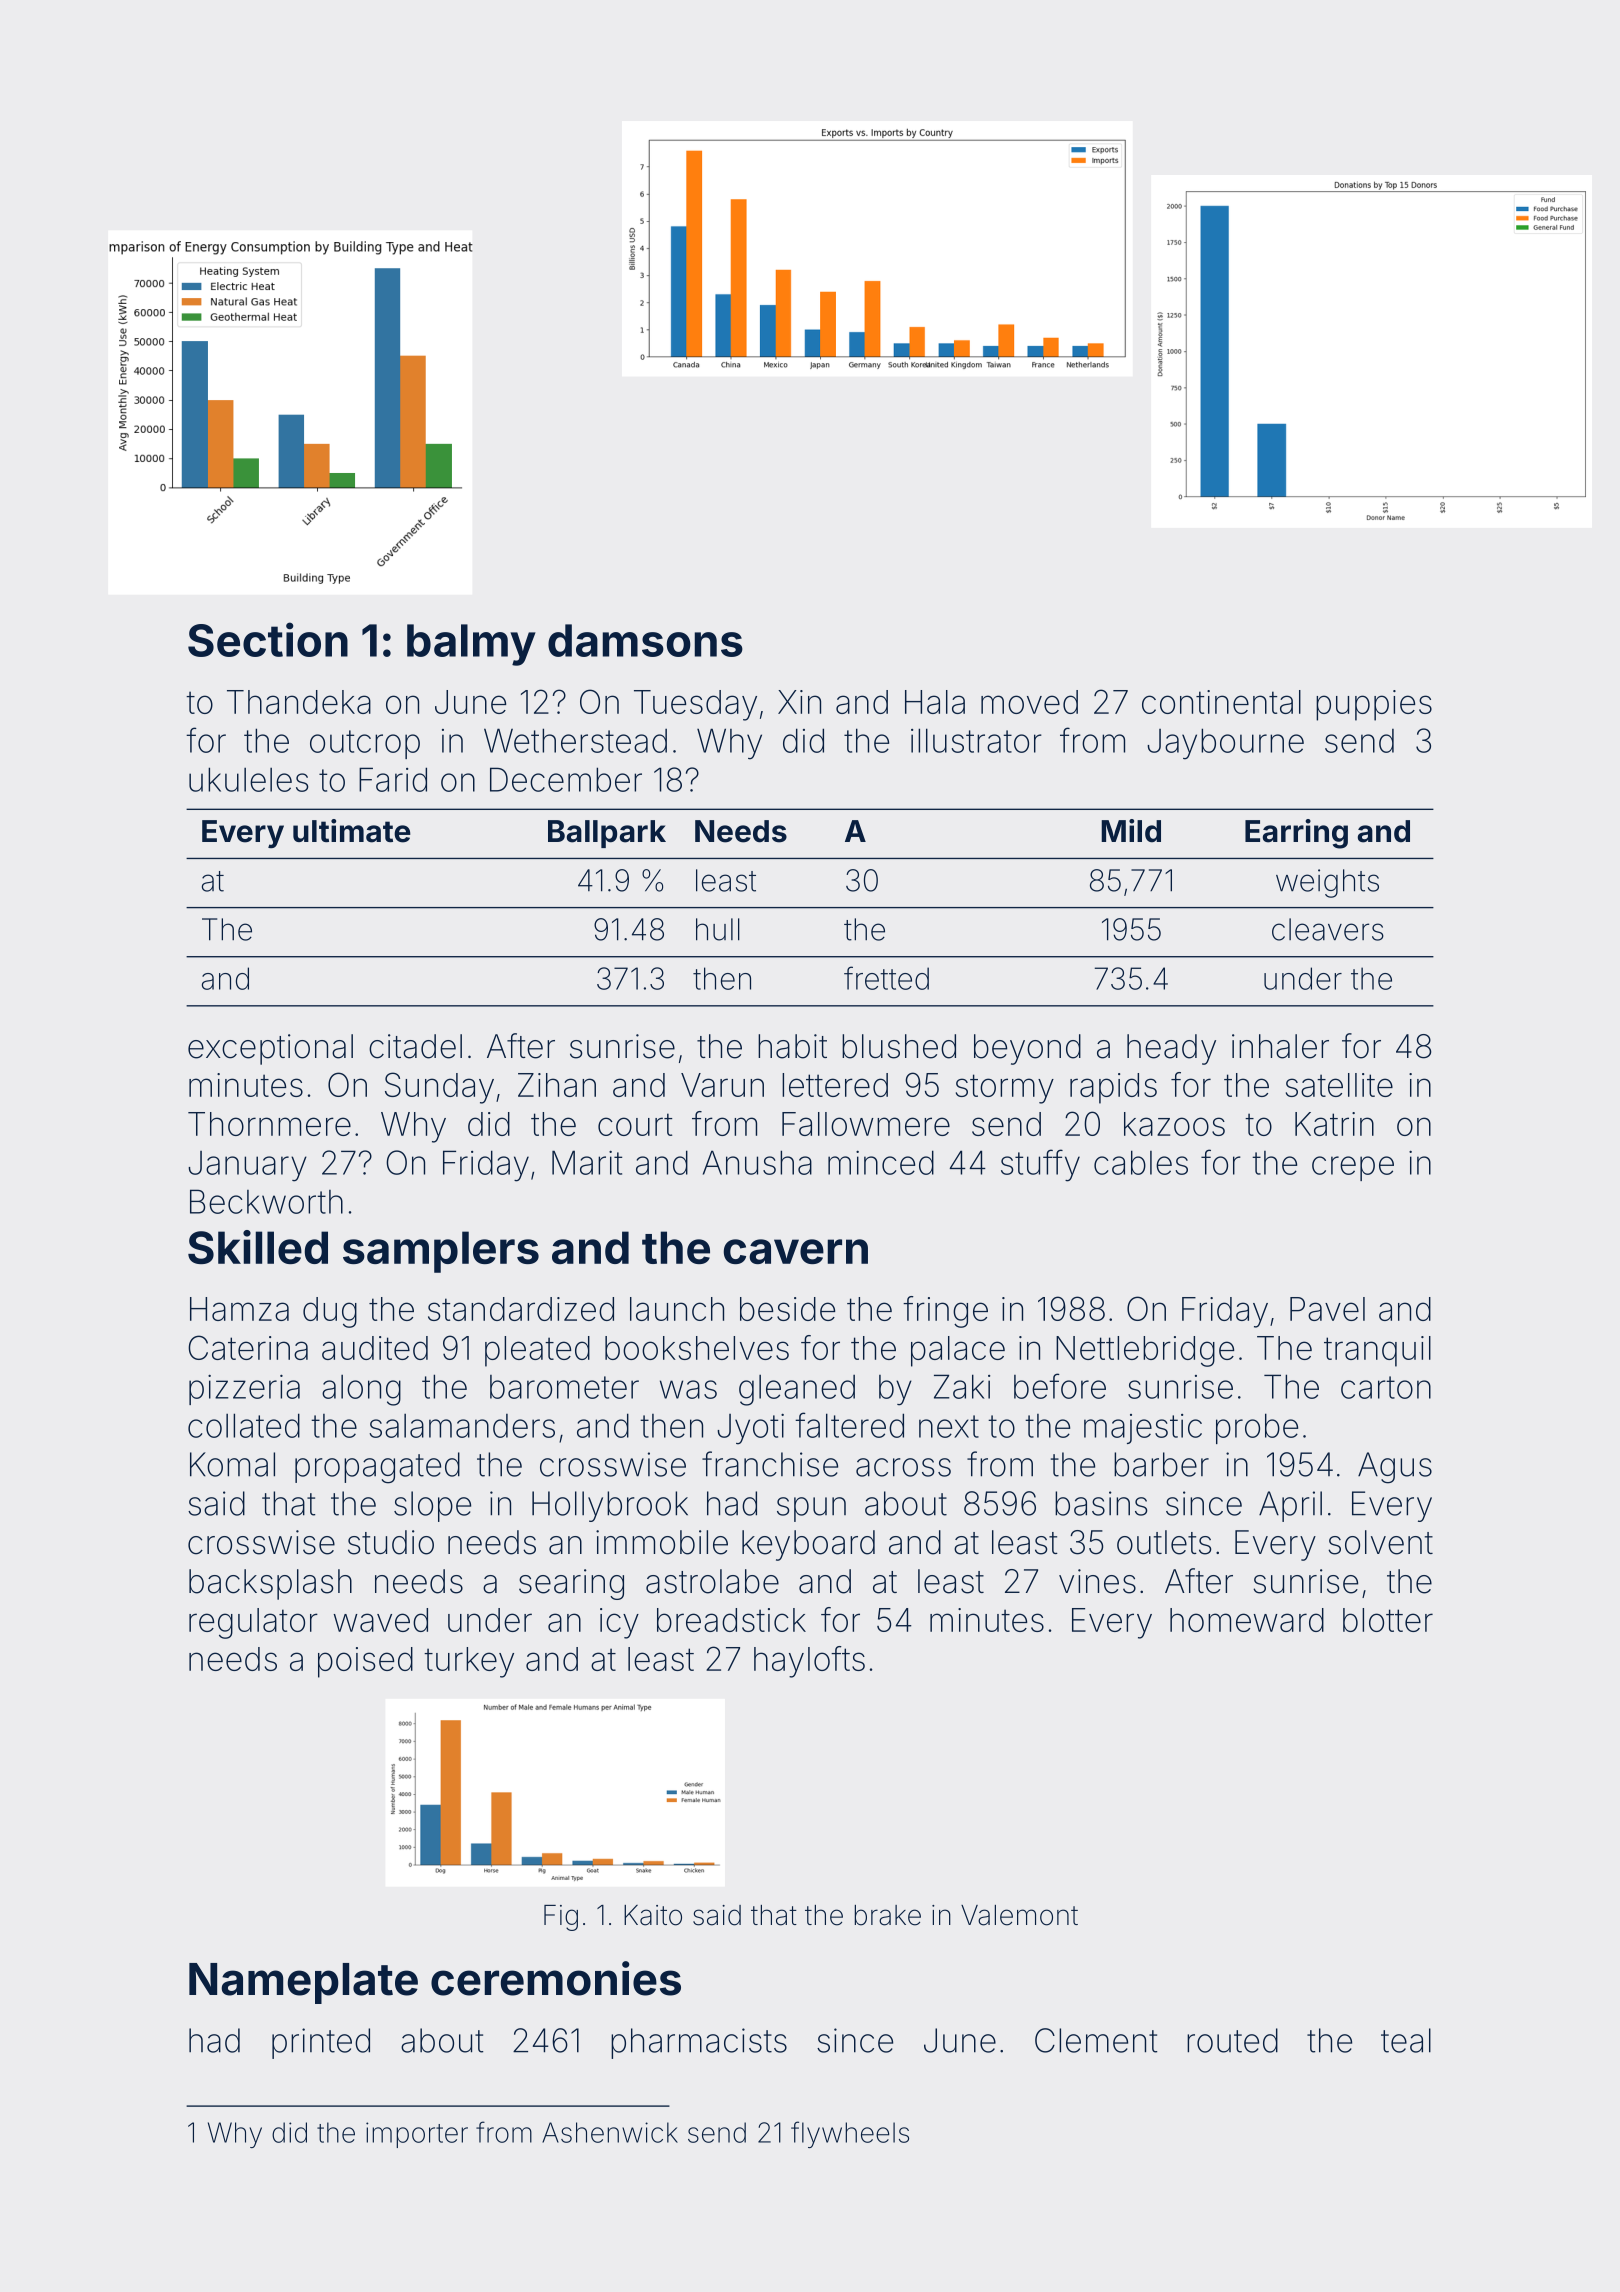 The width and height of the screenshot is (1620, 2292). Describe the element at coordinates (645, 640) in the screenshot. I see `damsons` at that location.
